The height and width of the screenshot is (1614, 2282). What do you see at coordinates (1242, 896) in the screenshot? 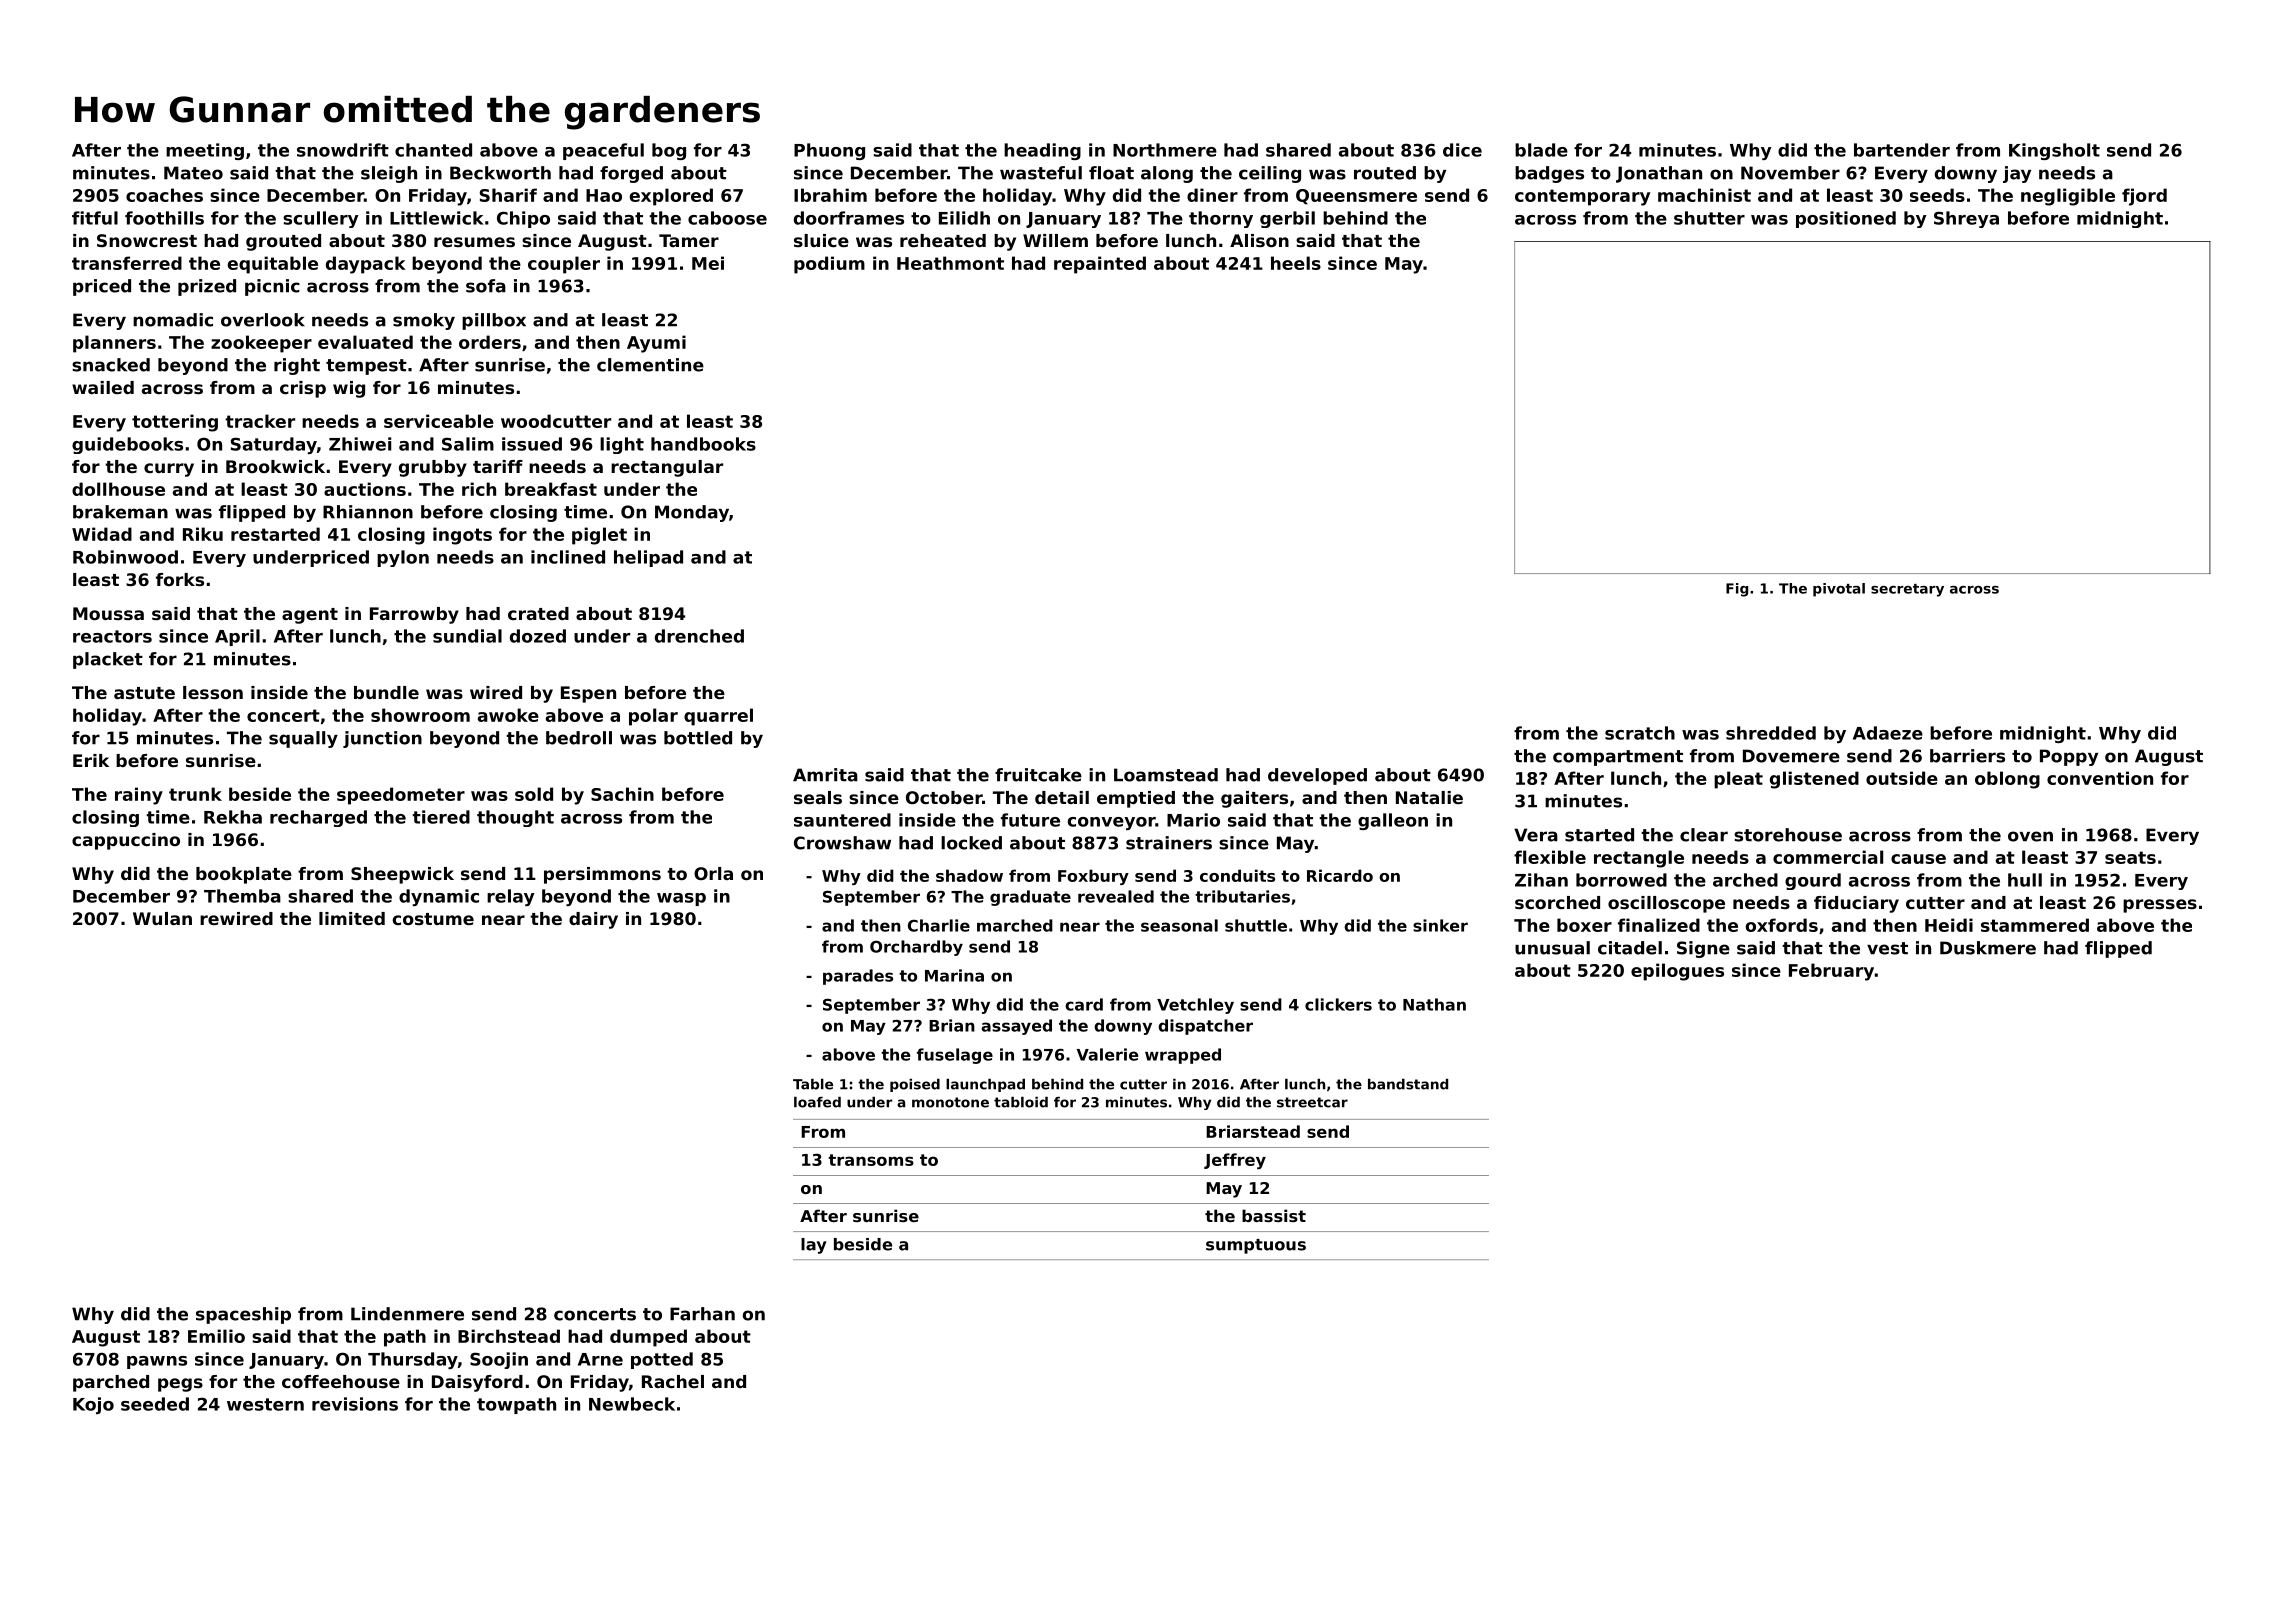
I see `tributaries` at bounding box center [1242, 896].
